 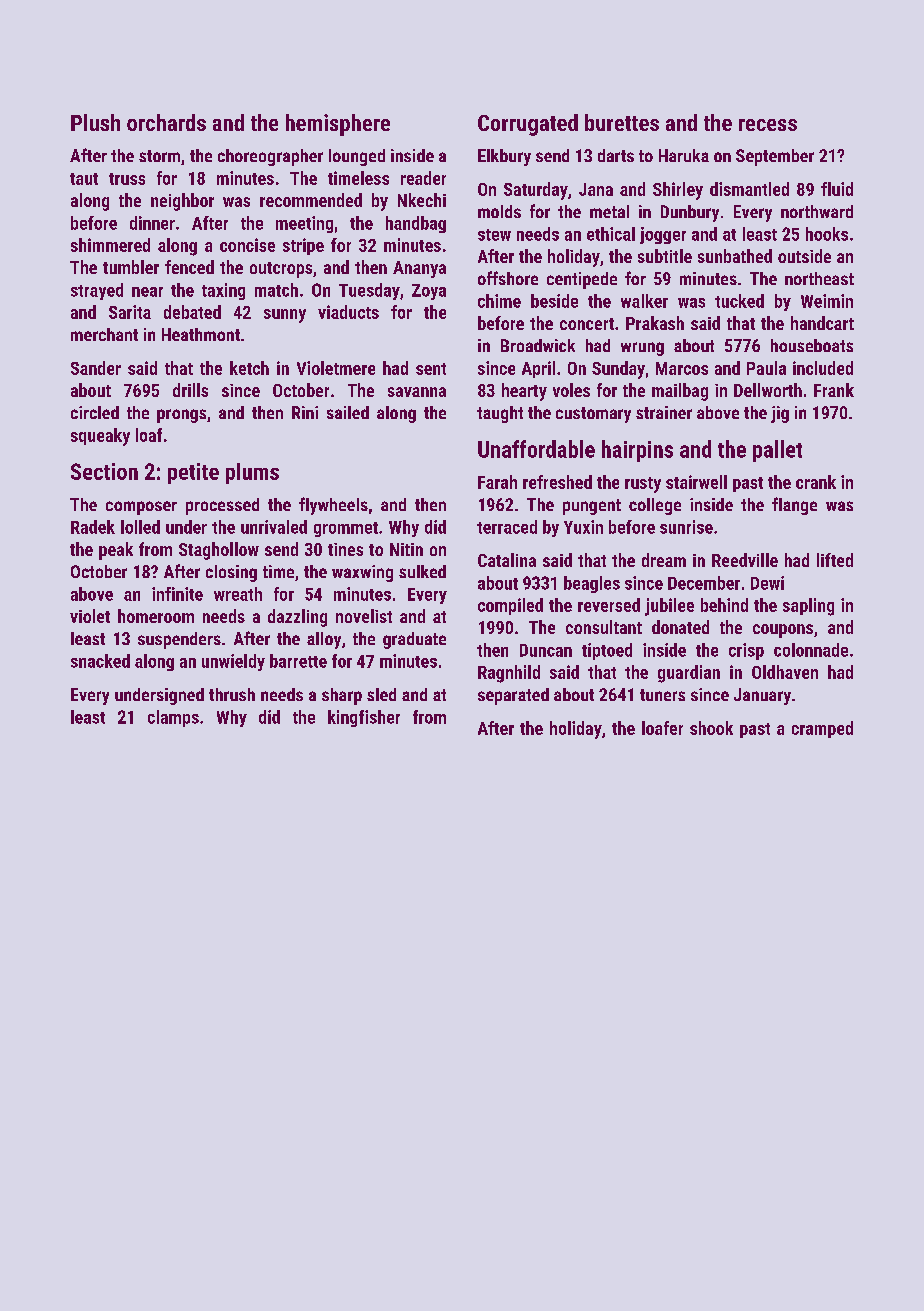 What do you see at coordinates (777, 451) in the image?
I see `pallet` at bounding box center [777, 451].
